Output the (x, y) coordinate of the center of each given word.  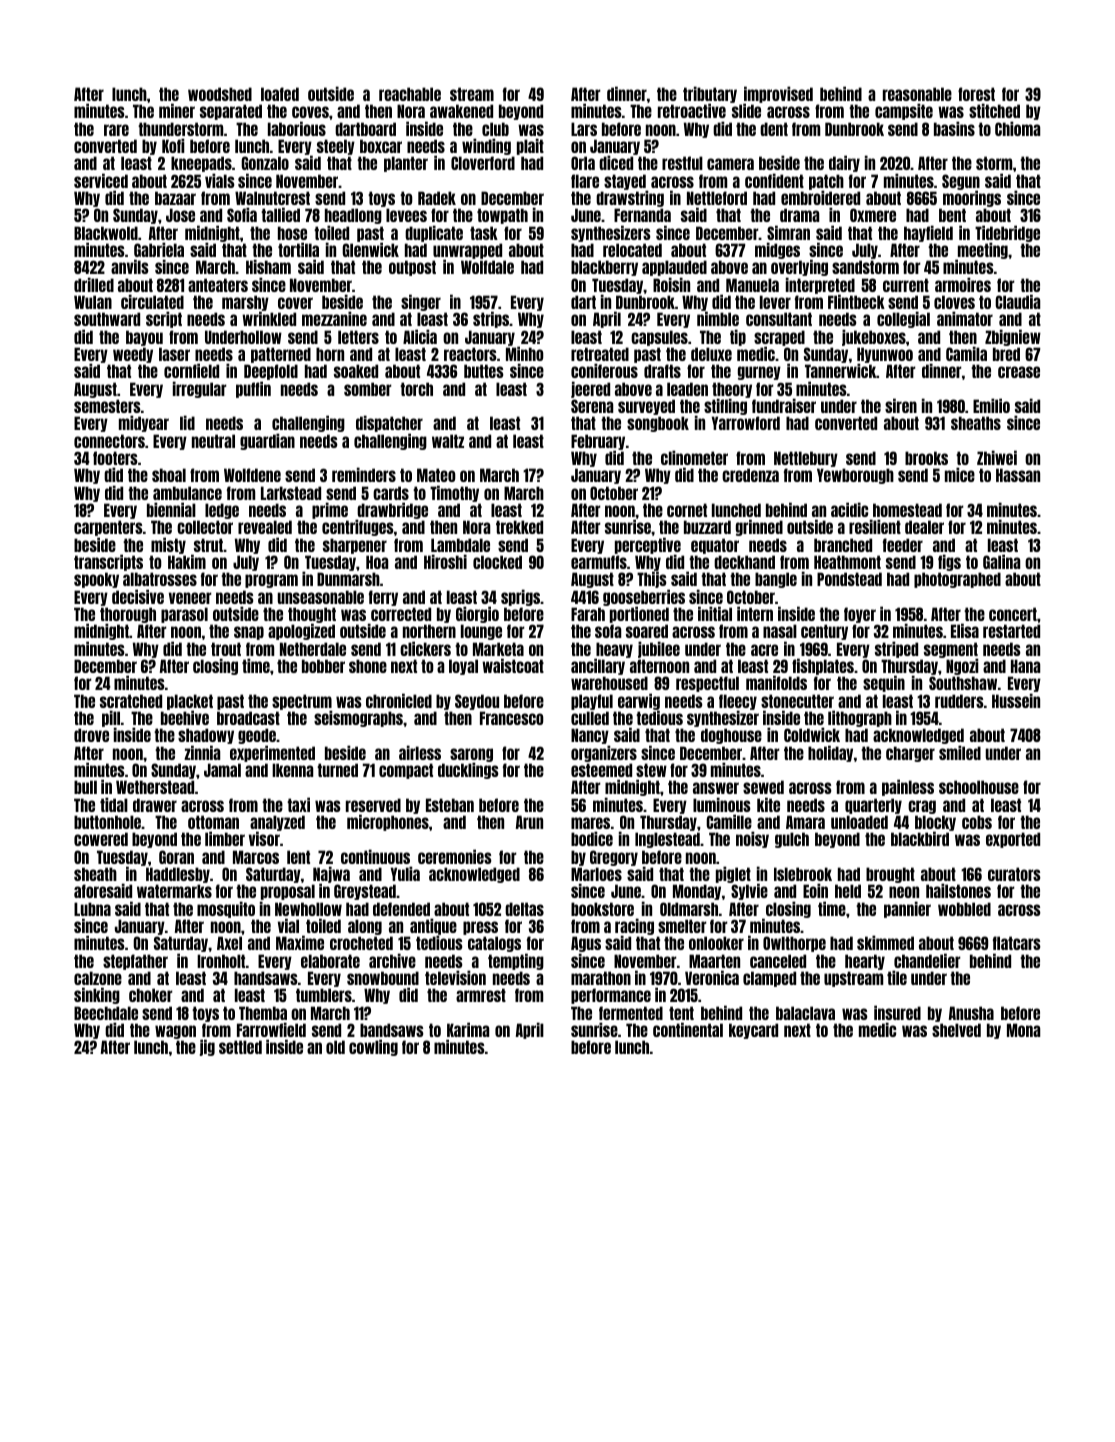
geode (257, 736)
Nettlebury (806, 459)
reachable (410, 94)
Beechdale (106, 1013)
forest (976, 94)
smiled (960, 752)
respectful (707, 684)
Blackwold (106, 233)
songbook (658, 424)
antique (433, 927)
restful (682, 163)
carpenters (108, 528)
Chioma (1017, 128)
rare (116, 130)
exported (1013, 840)
